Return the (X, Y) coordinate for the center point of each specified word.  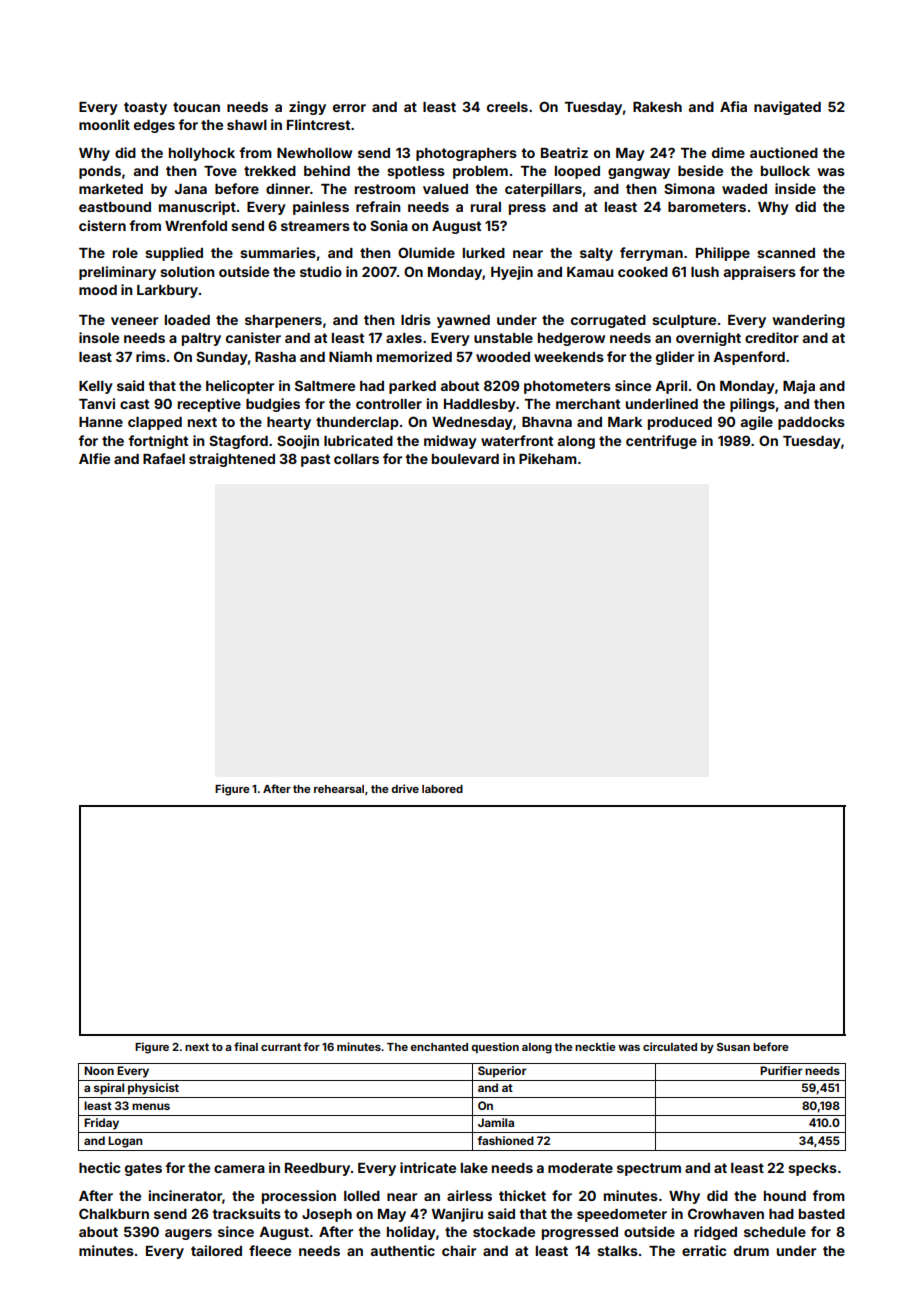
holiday (411, 1233)
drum (751, 1251)
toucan (196, 107)
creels (507, 107)
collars (356, 459)
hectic (100, 1167)
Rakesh (657, 107)
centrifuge (661, 442)
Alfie (94, 458)
